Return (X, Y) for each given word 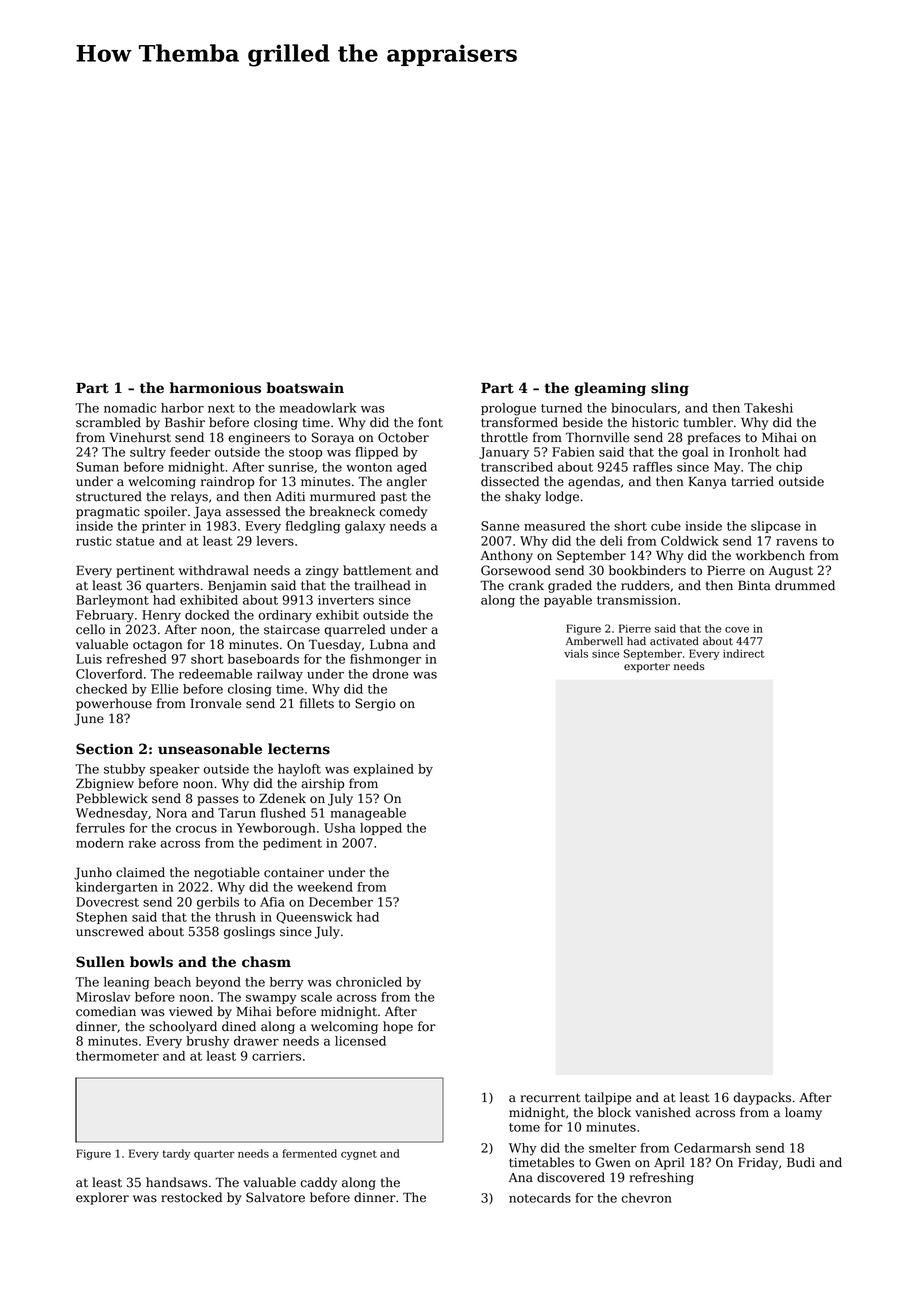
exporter (647, 667)
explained (383, 770)
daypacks (762, 1098)
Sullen (100, 962)
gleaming (610, 389)
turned (561, 408)
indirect (744, 653)
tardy (176, 1154)
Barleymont (112, 601)
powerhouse (114, 704)
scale (316, 997)
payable (568, 601)
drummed (805, 585)
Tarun (237, 813)
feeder (190, 452)
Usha (340, 828)
